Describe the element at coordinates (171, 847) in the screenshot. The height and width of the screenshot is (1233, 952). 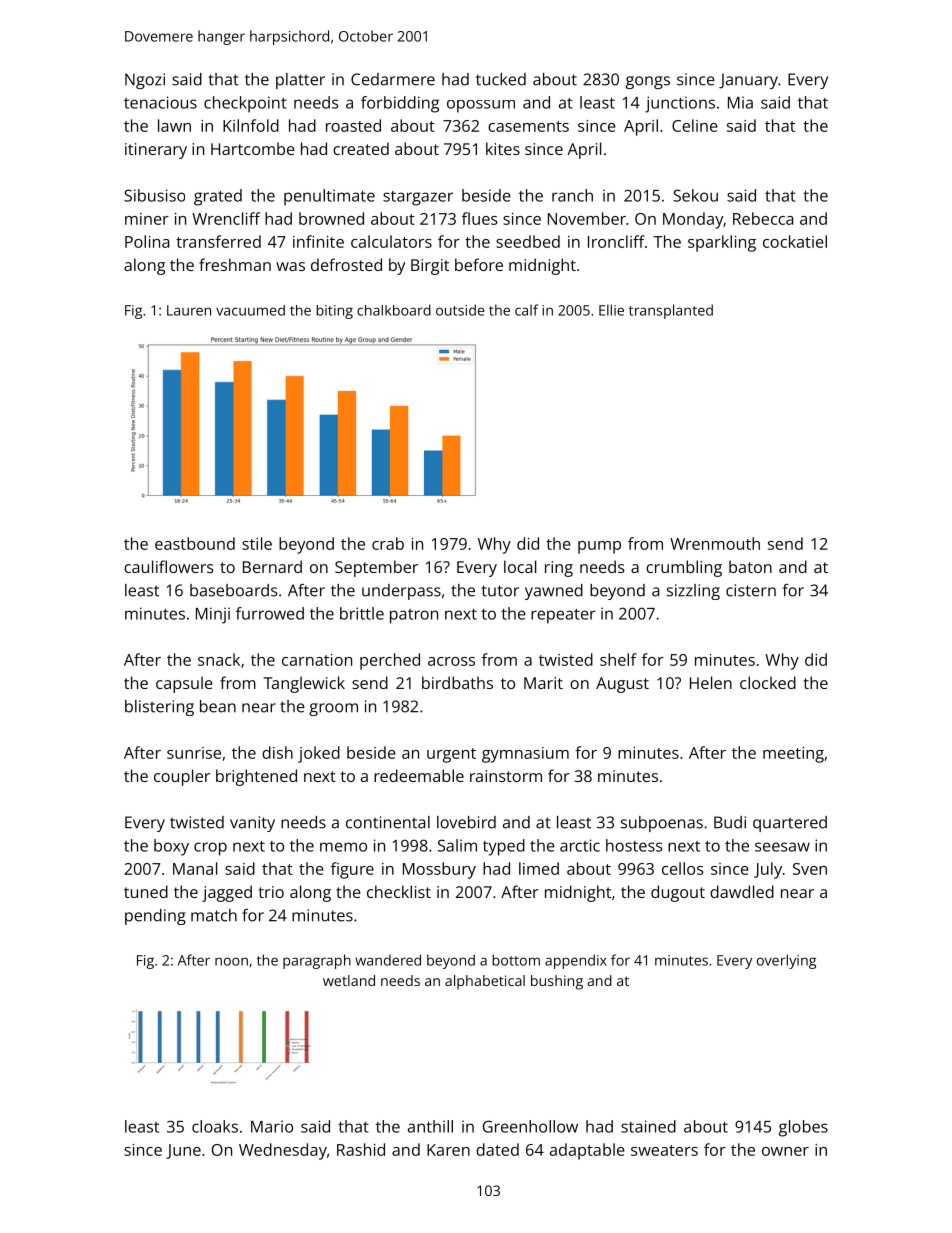
I see `boxy` at that location.
